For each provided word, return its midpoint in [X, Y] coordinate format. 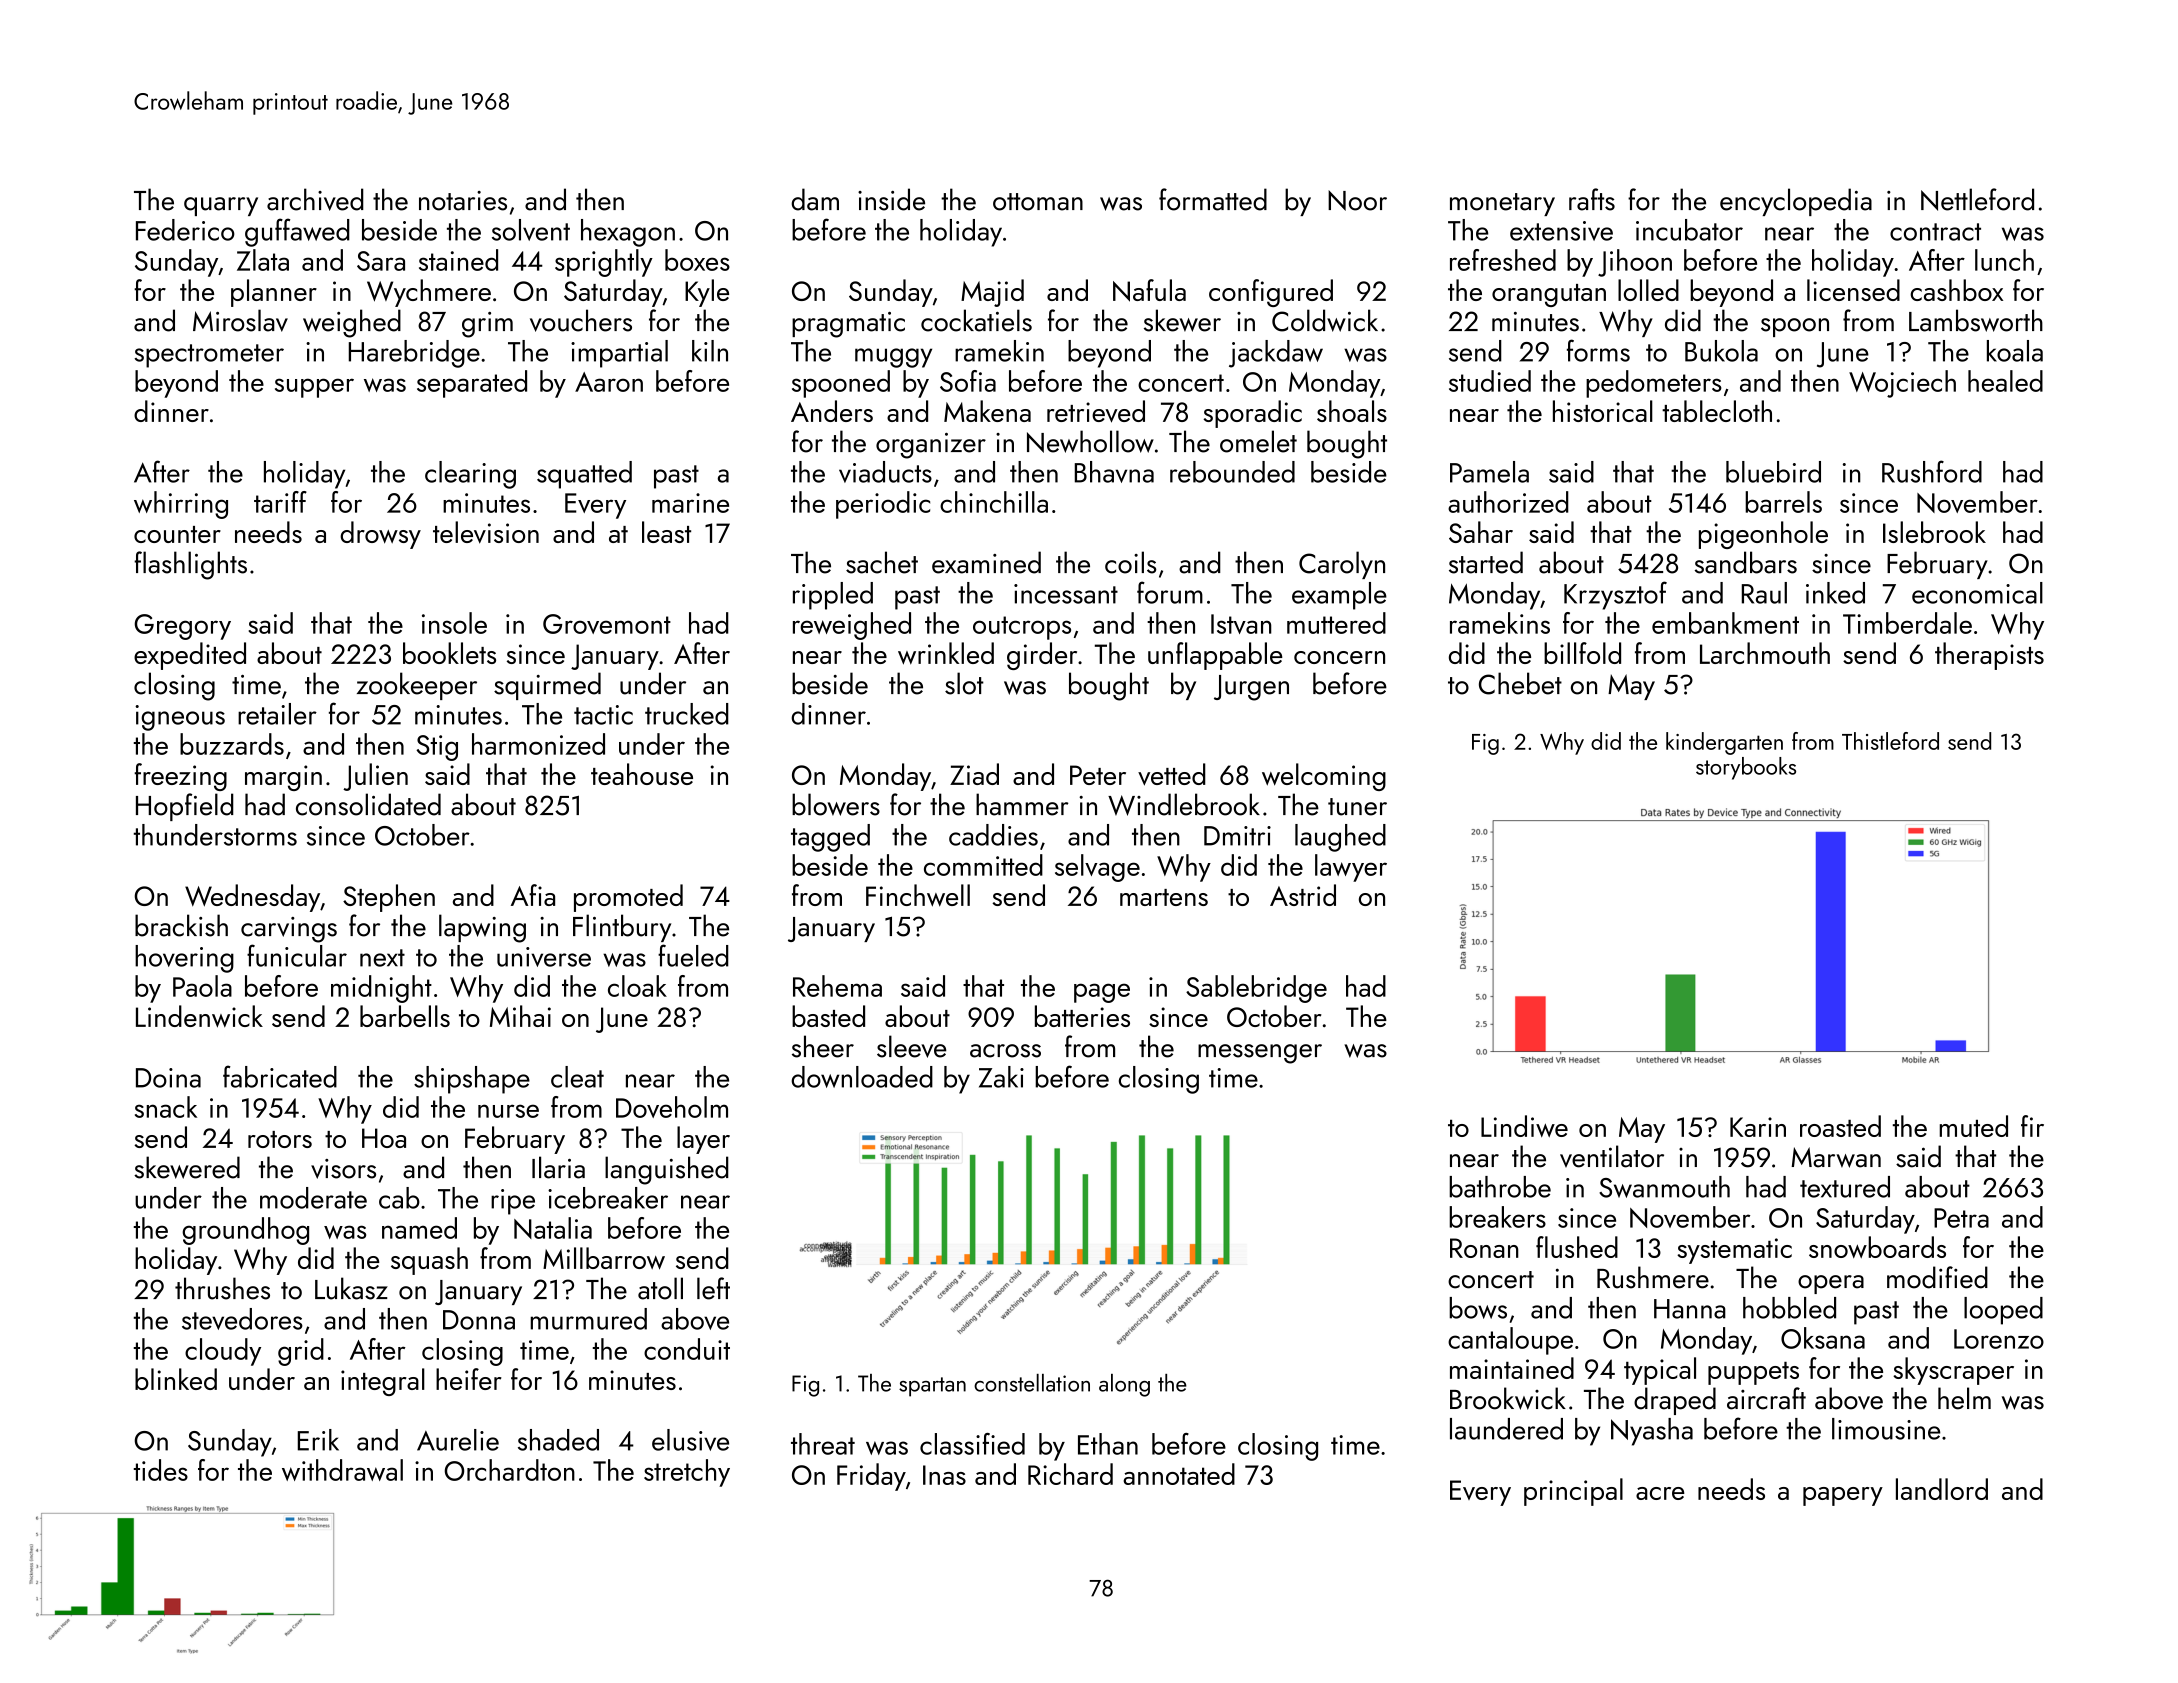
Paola [202, 986]
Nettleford [1977, 199]
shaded [558, 1440]
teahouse [642, 774]
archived [315, 199]
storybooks [1746, 768]
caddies [993, 835]
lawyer [1351, 868]
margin [283, 778]
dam [815, 199]
